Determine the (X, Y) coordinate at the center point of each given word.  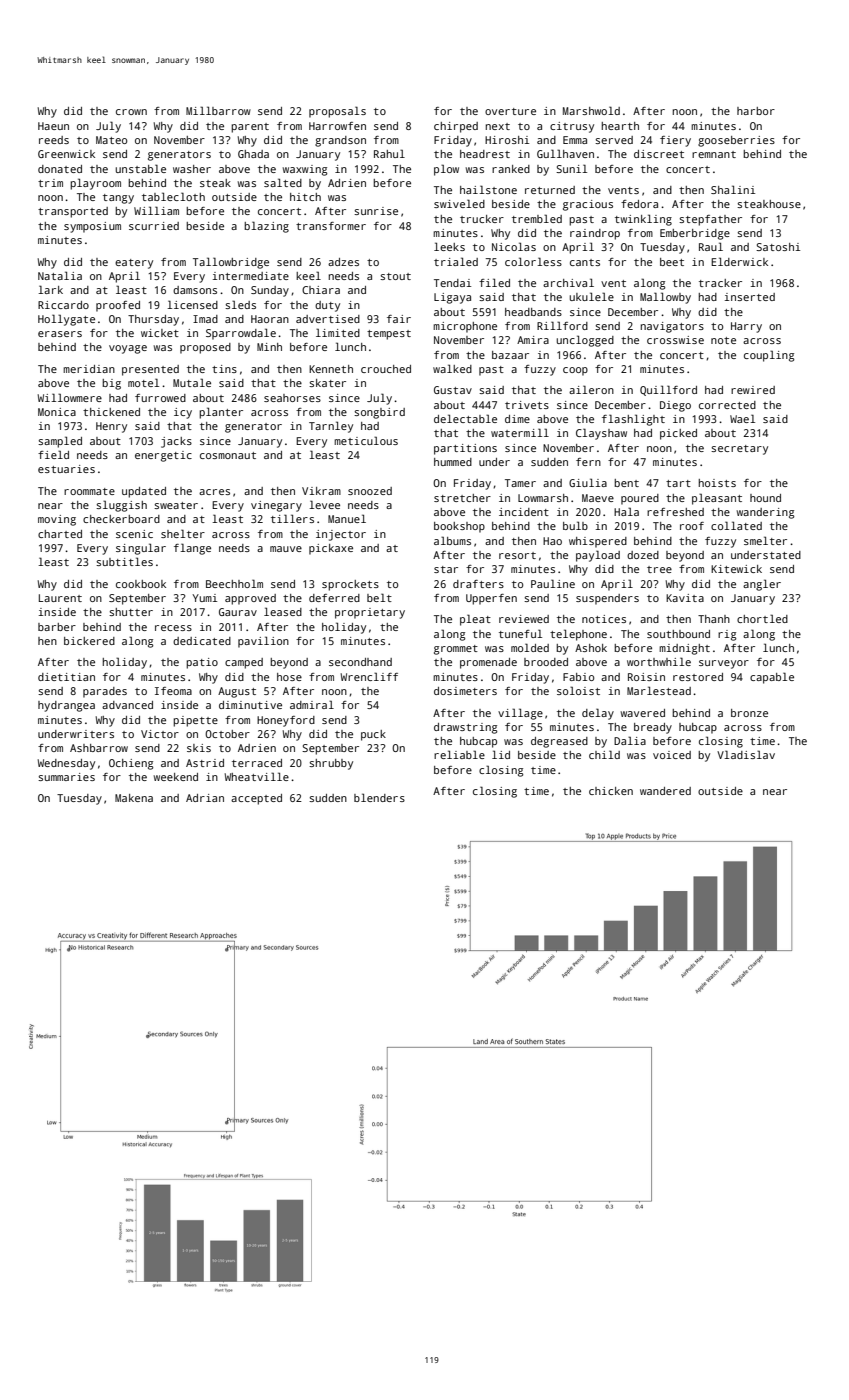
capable (772, 678)
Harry (746, 327)
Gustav (453, 390)
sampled (60, 442)
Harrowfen (337, 126)
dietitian (66, 677)
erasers (60, 334)
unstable (141, 168)
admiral (312, 704)
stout (395, 276)
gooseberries (736, 141)
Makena (134, 798)
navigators (672, 327)
